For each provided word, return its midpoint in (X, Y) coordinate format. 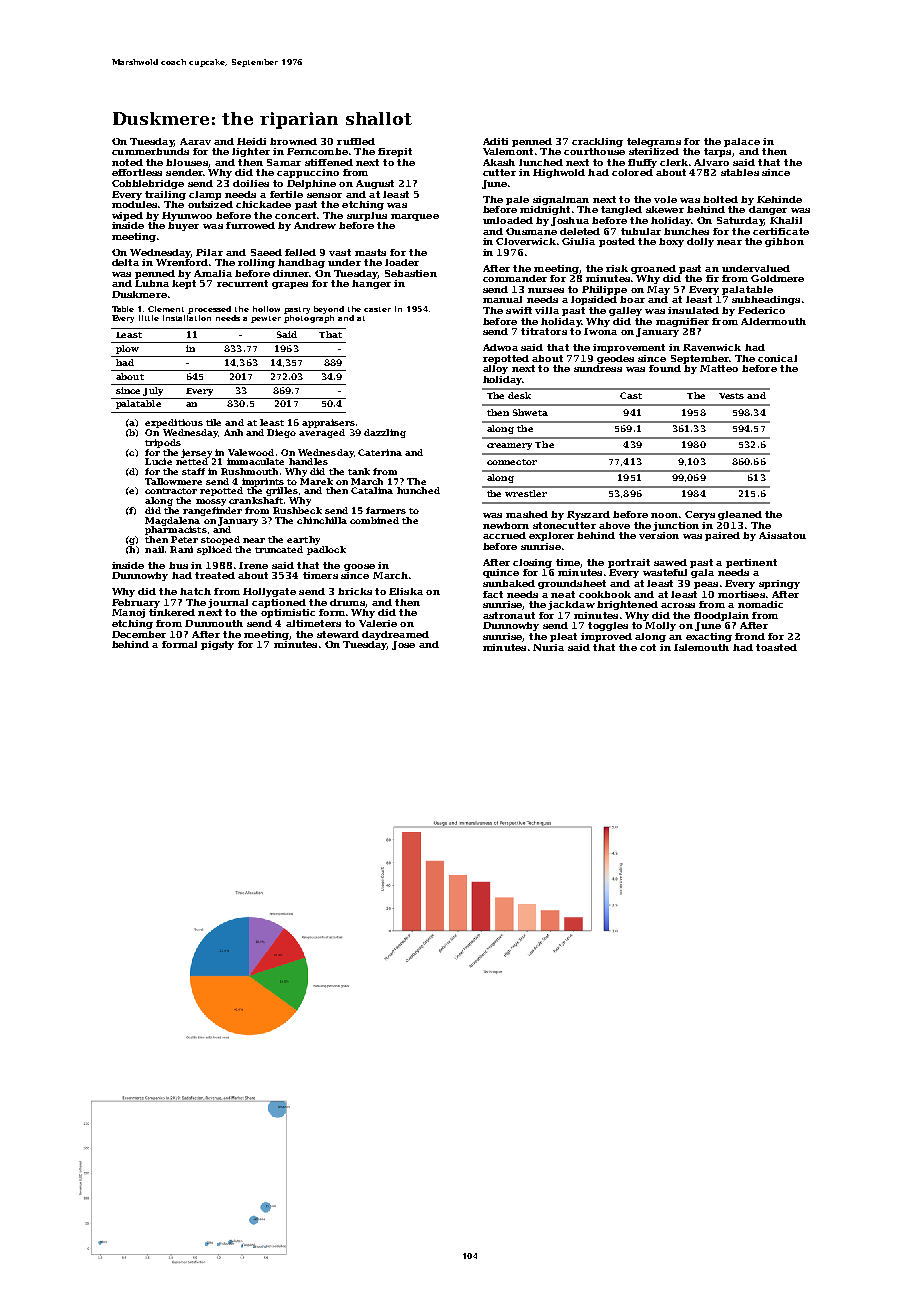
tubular (641, 231)
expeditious (174, 423)
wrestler (526, 493)
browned (293, 141)
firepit (395, 152)
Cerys (700, 515)
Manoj (128, 613)
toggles (608, 626)
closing (532, 563)
